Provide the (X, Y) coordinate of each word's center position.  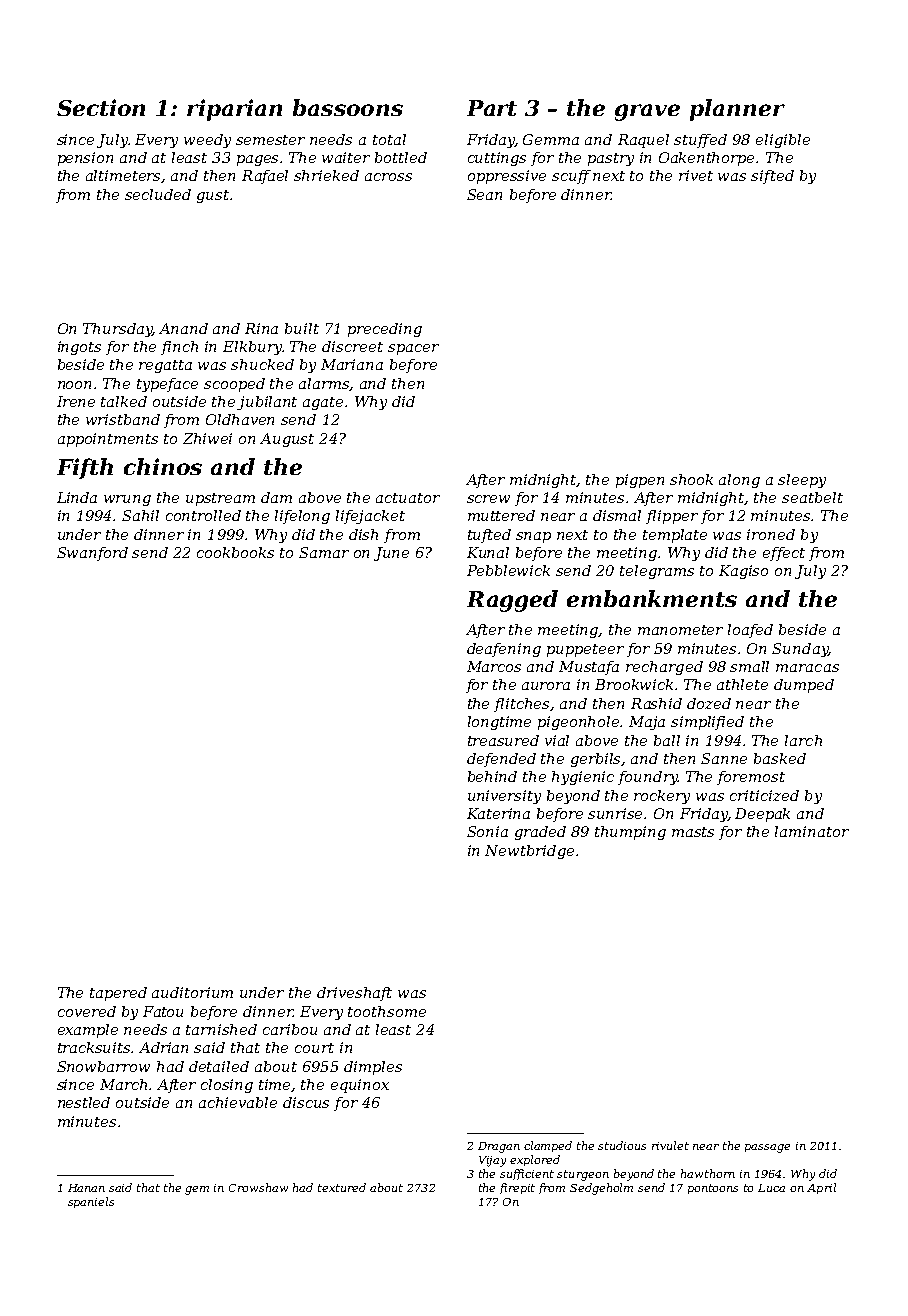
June (391, 554)
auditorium (192, 992)
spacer (413, 349)
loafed (750, 631)
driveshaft (354, 994)
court (314, 1048)
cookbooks (235, 552)
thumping (630, 833)
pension (85, 159)
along (739, 481)
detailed (219, 1066)
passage (767, 1148)
